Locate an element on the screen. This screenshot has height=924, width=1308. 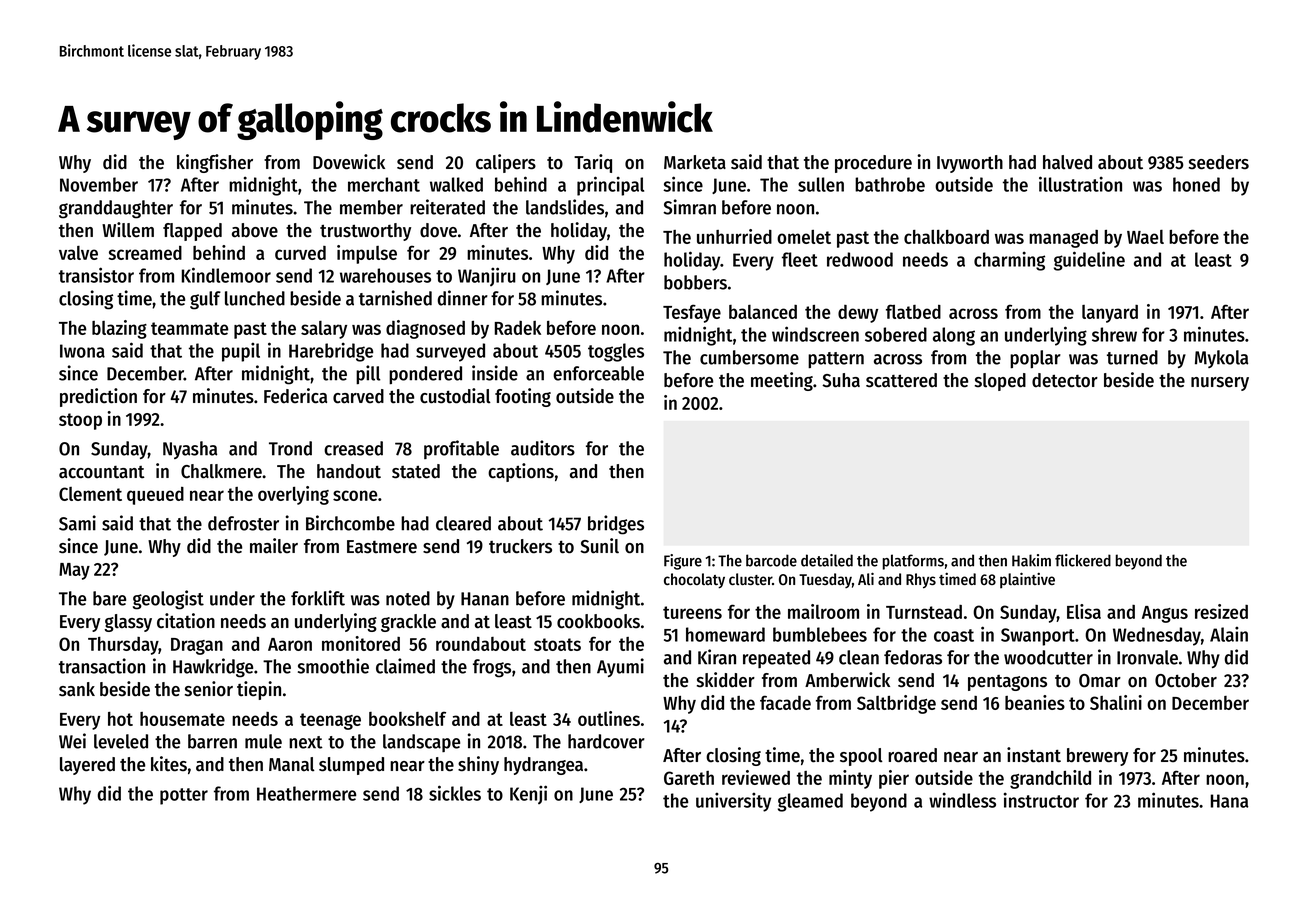
meeting is located at coordinates (782, 381).
